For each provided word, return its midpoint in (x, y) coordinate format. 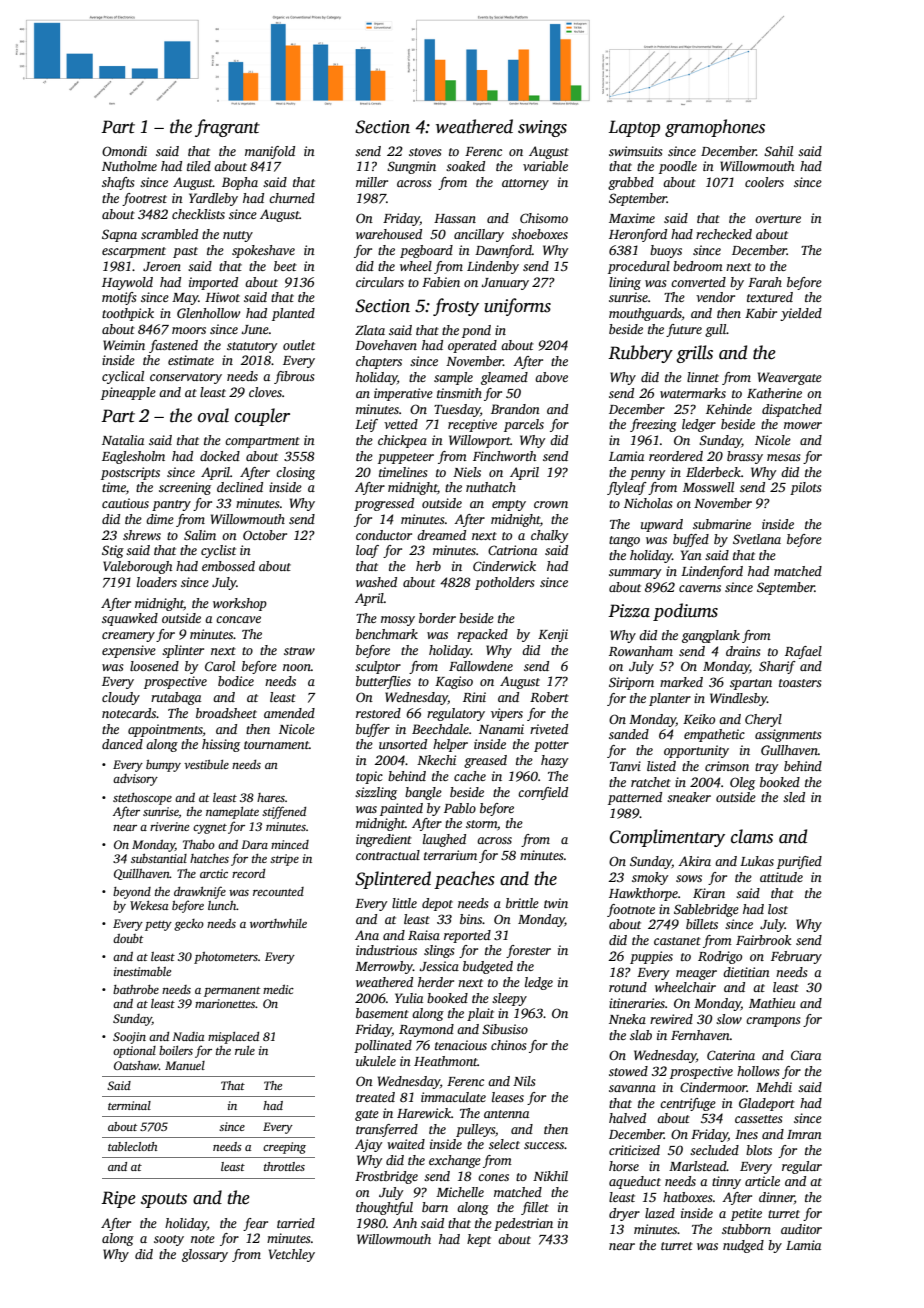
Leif (366, 425)
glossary (205, 1255)
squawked (130, 619)
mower (803, 425)
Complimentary (667, 838)
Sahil (778, 151)
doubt (128, 938)
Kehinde (729, 409)
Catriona (512, 550)
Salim (200, 535)
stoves (425, 152)
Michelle (460, 1192)
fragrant (227, 128)
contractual (388, 855)
